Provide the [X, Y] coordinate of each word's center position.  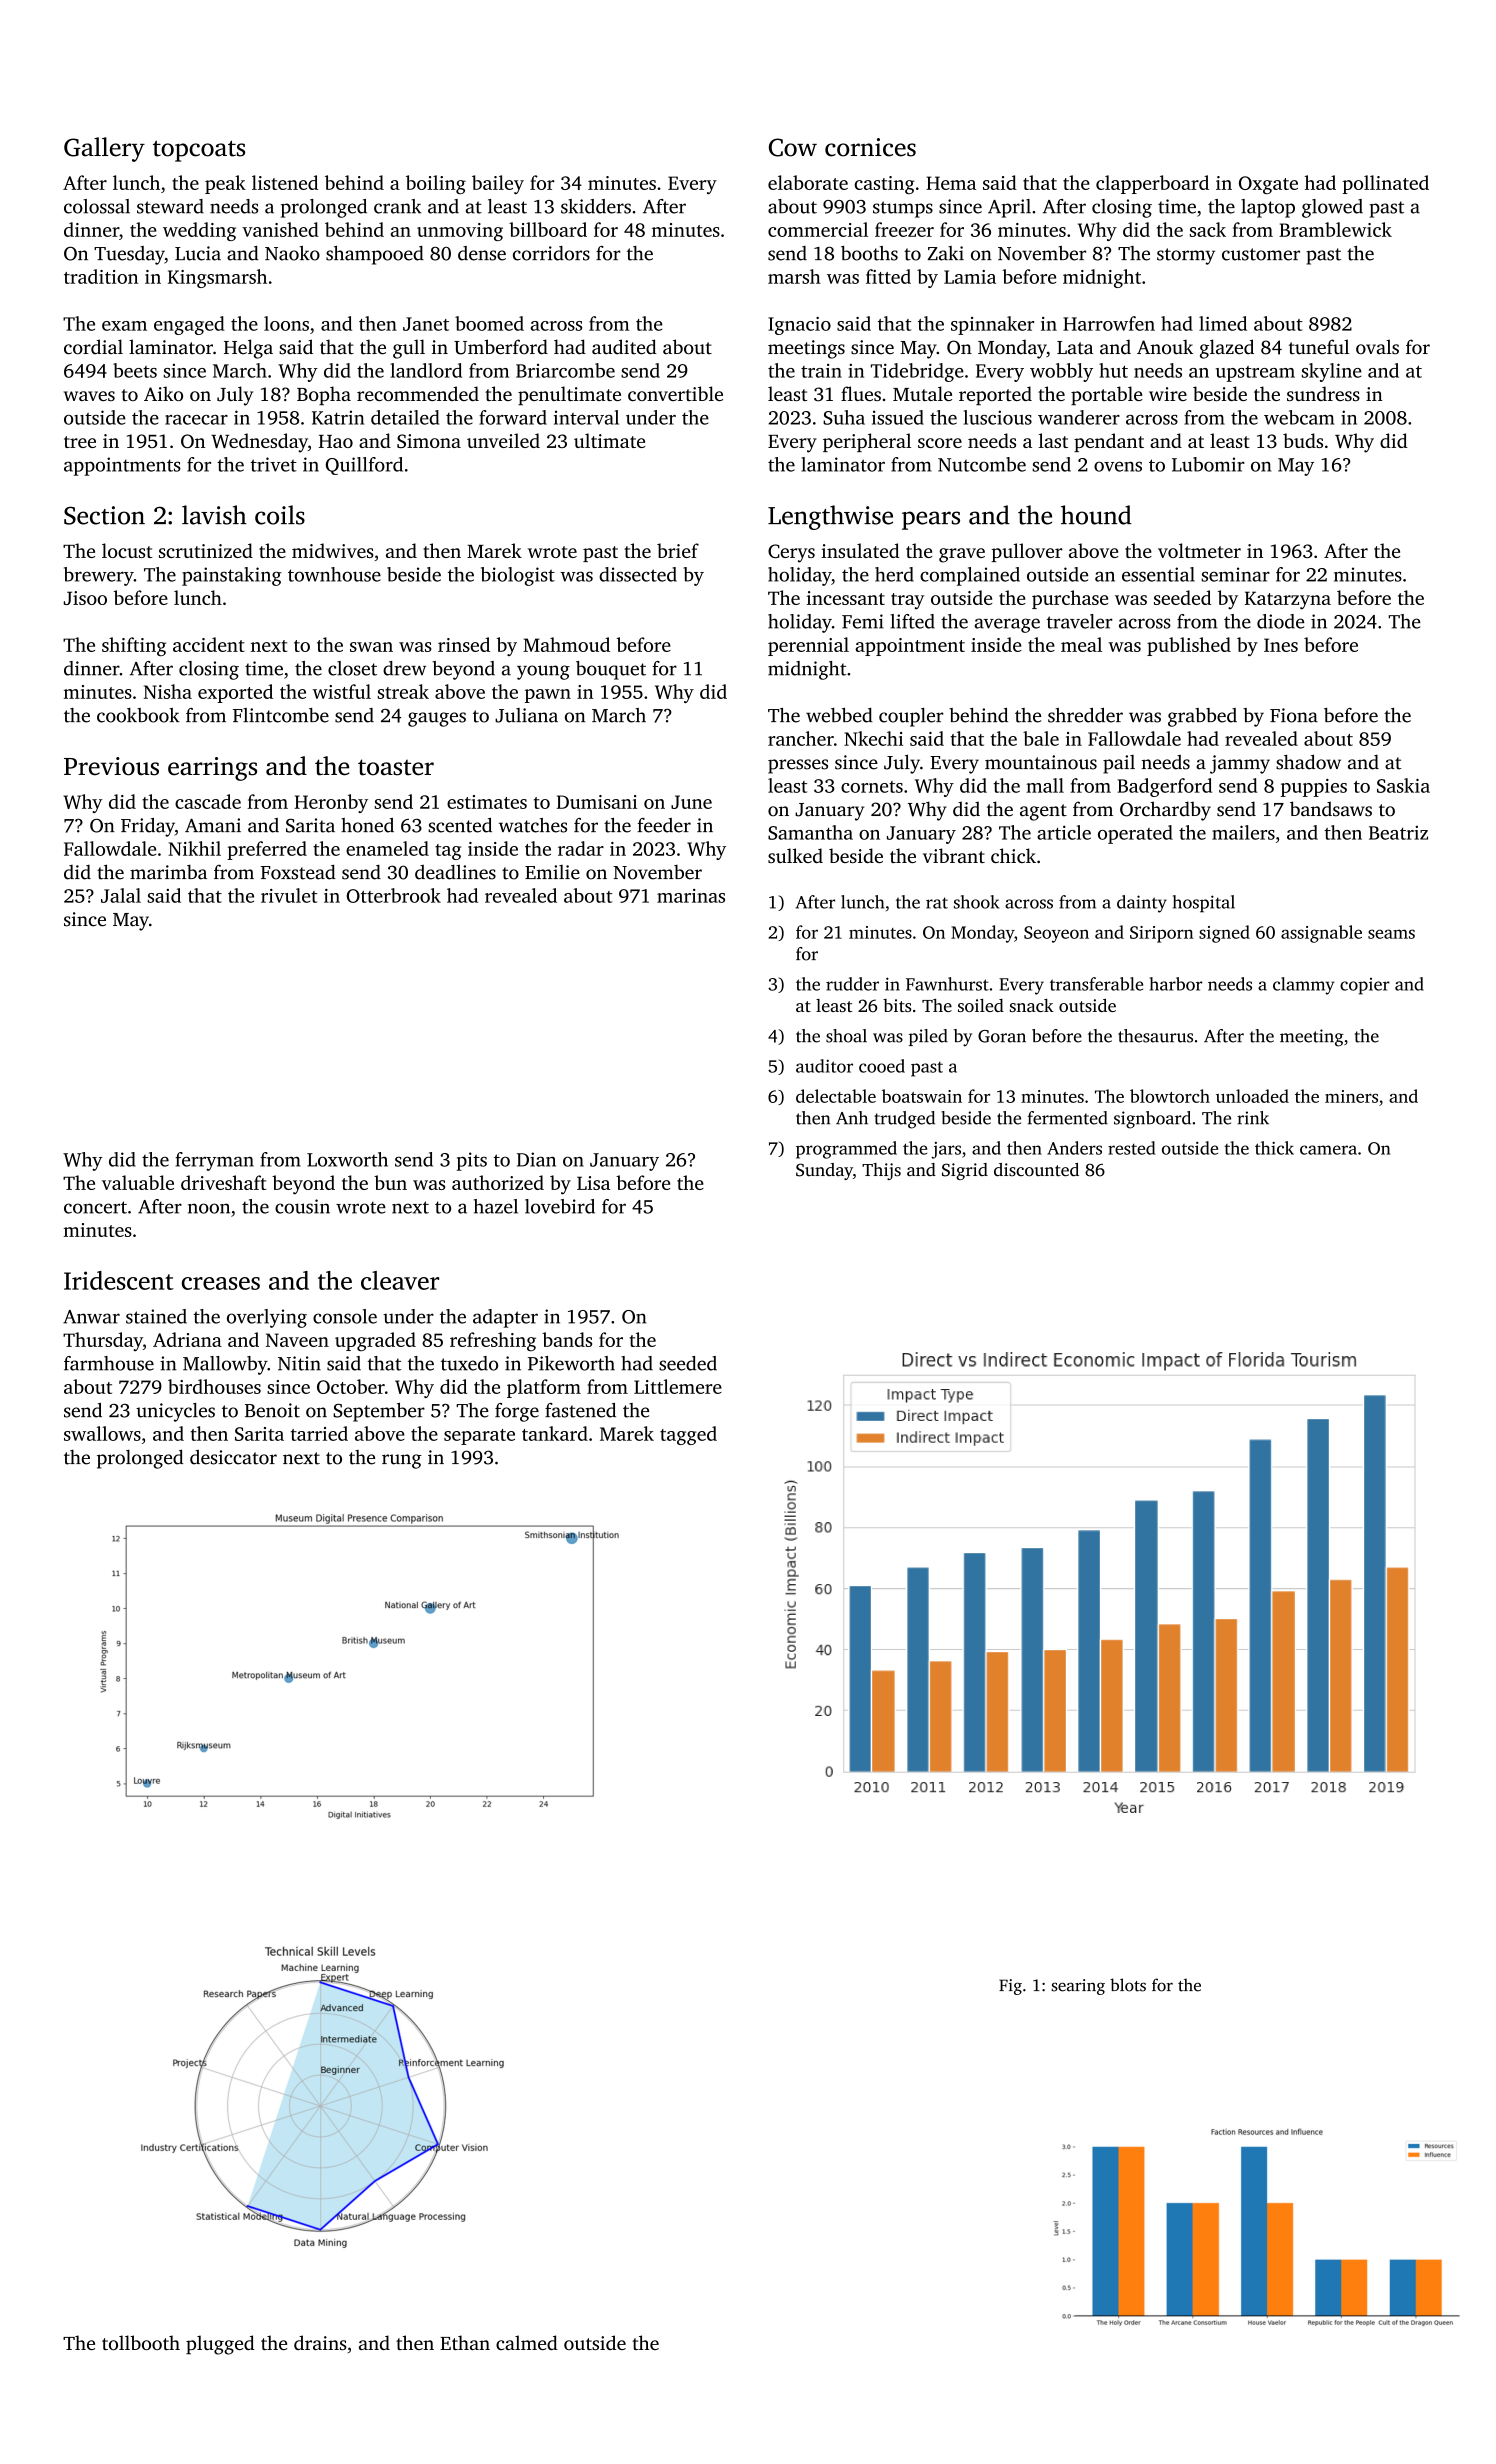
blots [1128, 1985]
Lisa [593, 1183]
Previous [111, 766]
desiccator [233, 1457]
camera [1328, 1150]
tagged [688, 1435]
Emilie [552, 872]
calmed [527, 2342]
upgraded [375, 1342]
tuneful [1319, 347]
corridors [551, 253]
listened [285, 182]
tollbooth [141, 2342]
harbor [1175, 984]
